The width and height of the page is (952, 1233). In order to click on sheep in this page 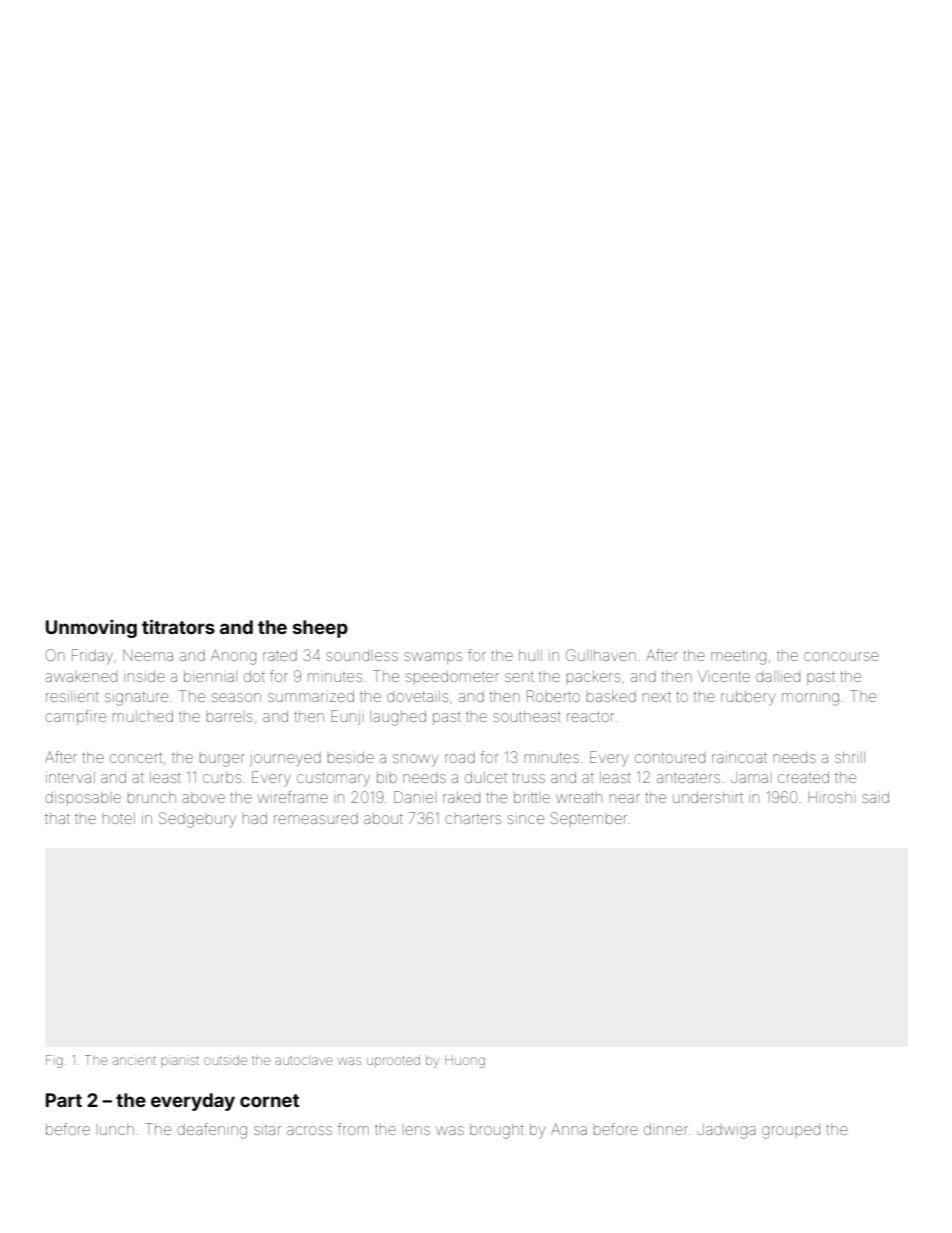, I will do `click(320, 629)`.
